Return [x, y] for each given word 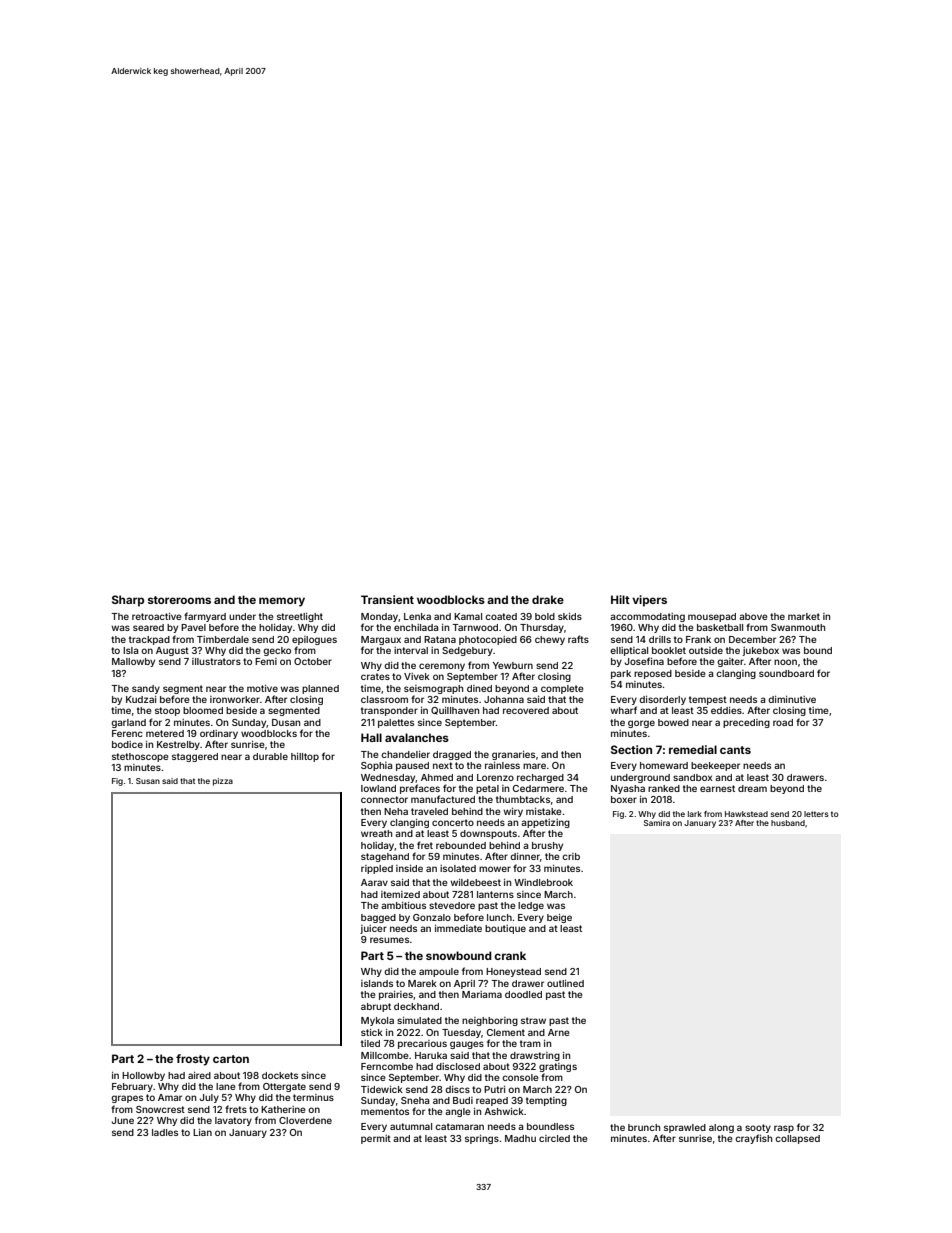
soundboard [786, 673]
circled [554, 1138]
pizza [223, 782]
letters [816, 814]
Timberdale [223, 639]
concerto [453, 822]
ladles [165, 1132]
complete [562, 689]
